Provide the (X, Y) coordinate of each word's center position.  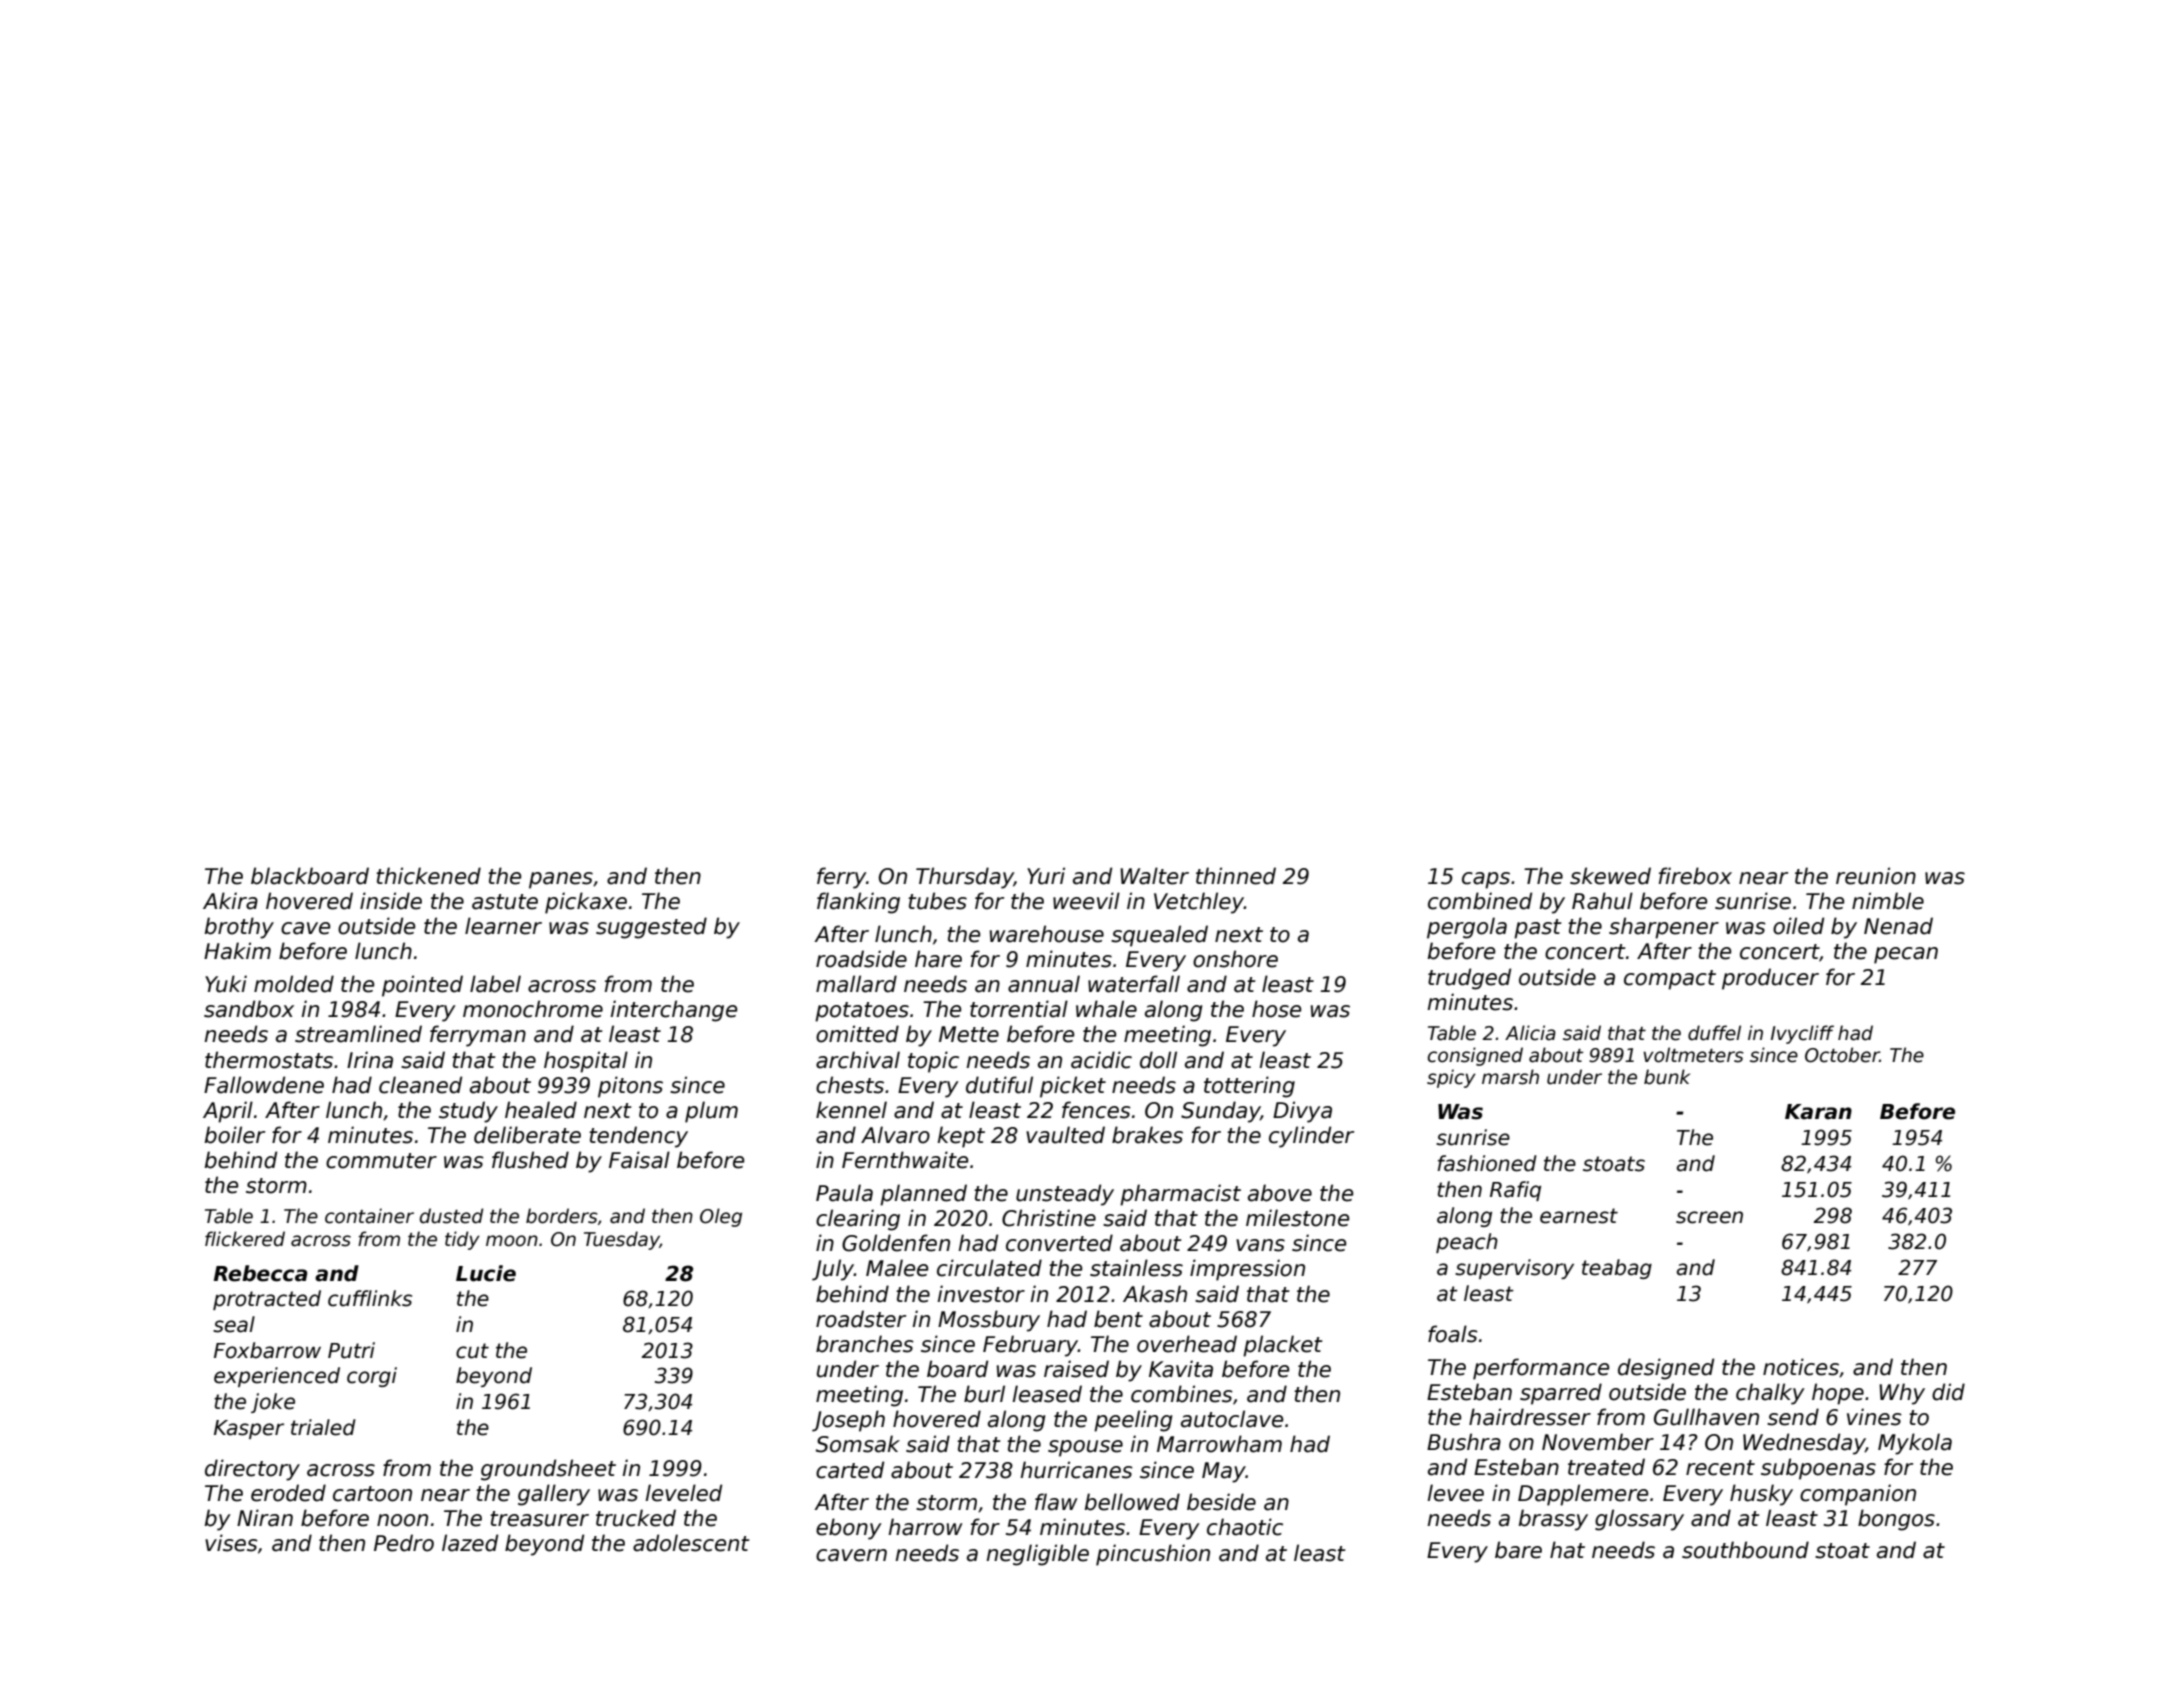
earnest (1579, 1216)
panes (561, 880)
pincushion (1153, 1555)
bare (1518, 1550)
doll (1158, 1060)
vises (231, 1543)
